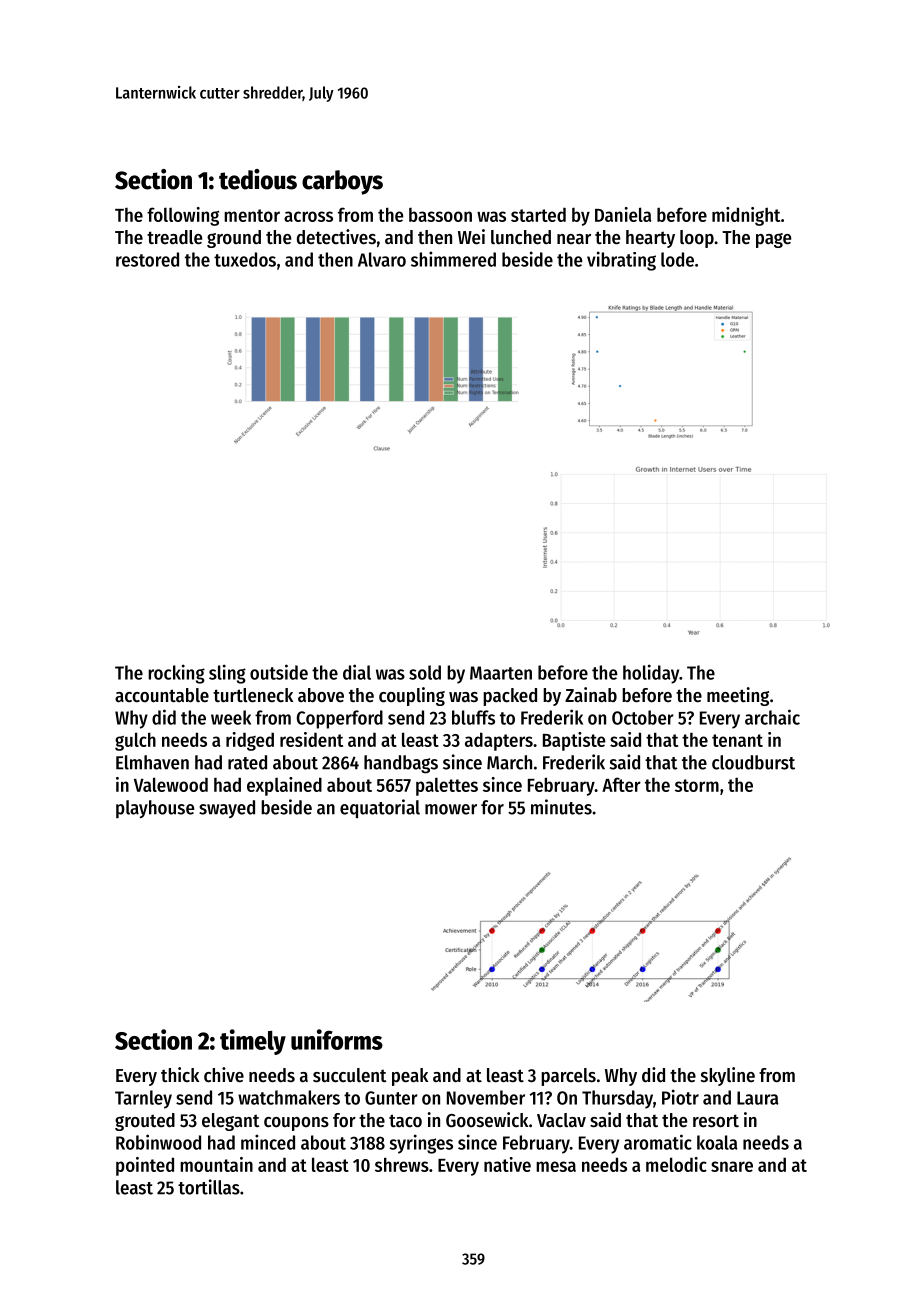  I want to click on tuxedos, so click(245, 259).
